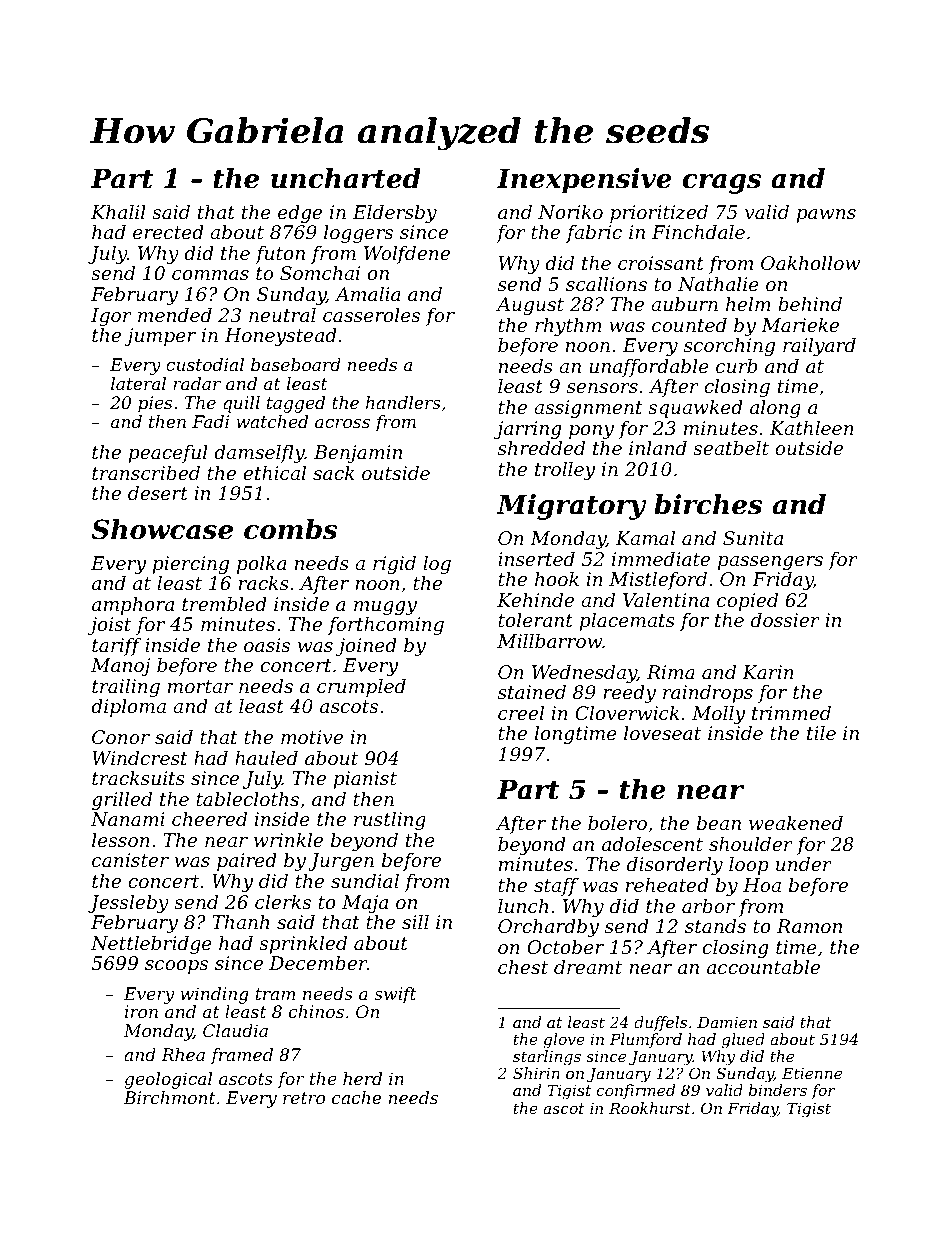 The image size is (952, 1233). I want to click on tablecloths, so click(247, 799).
